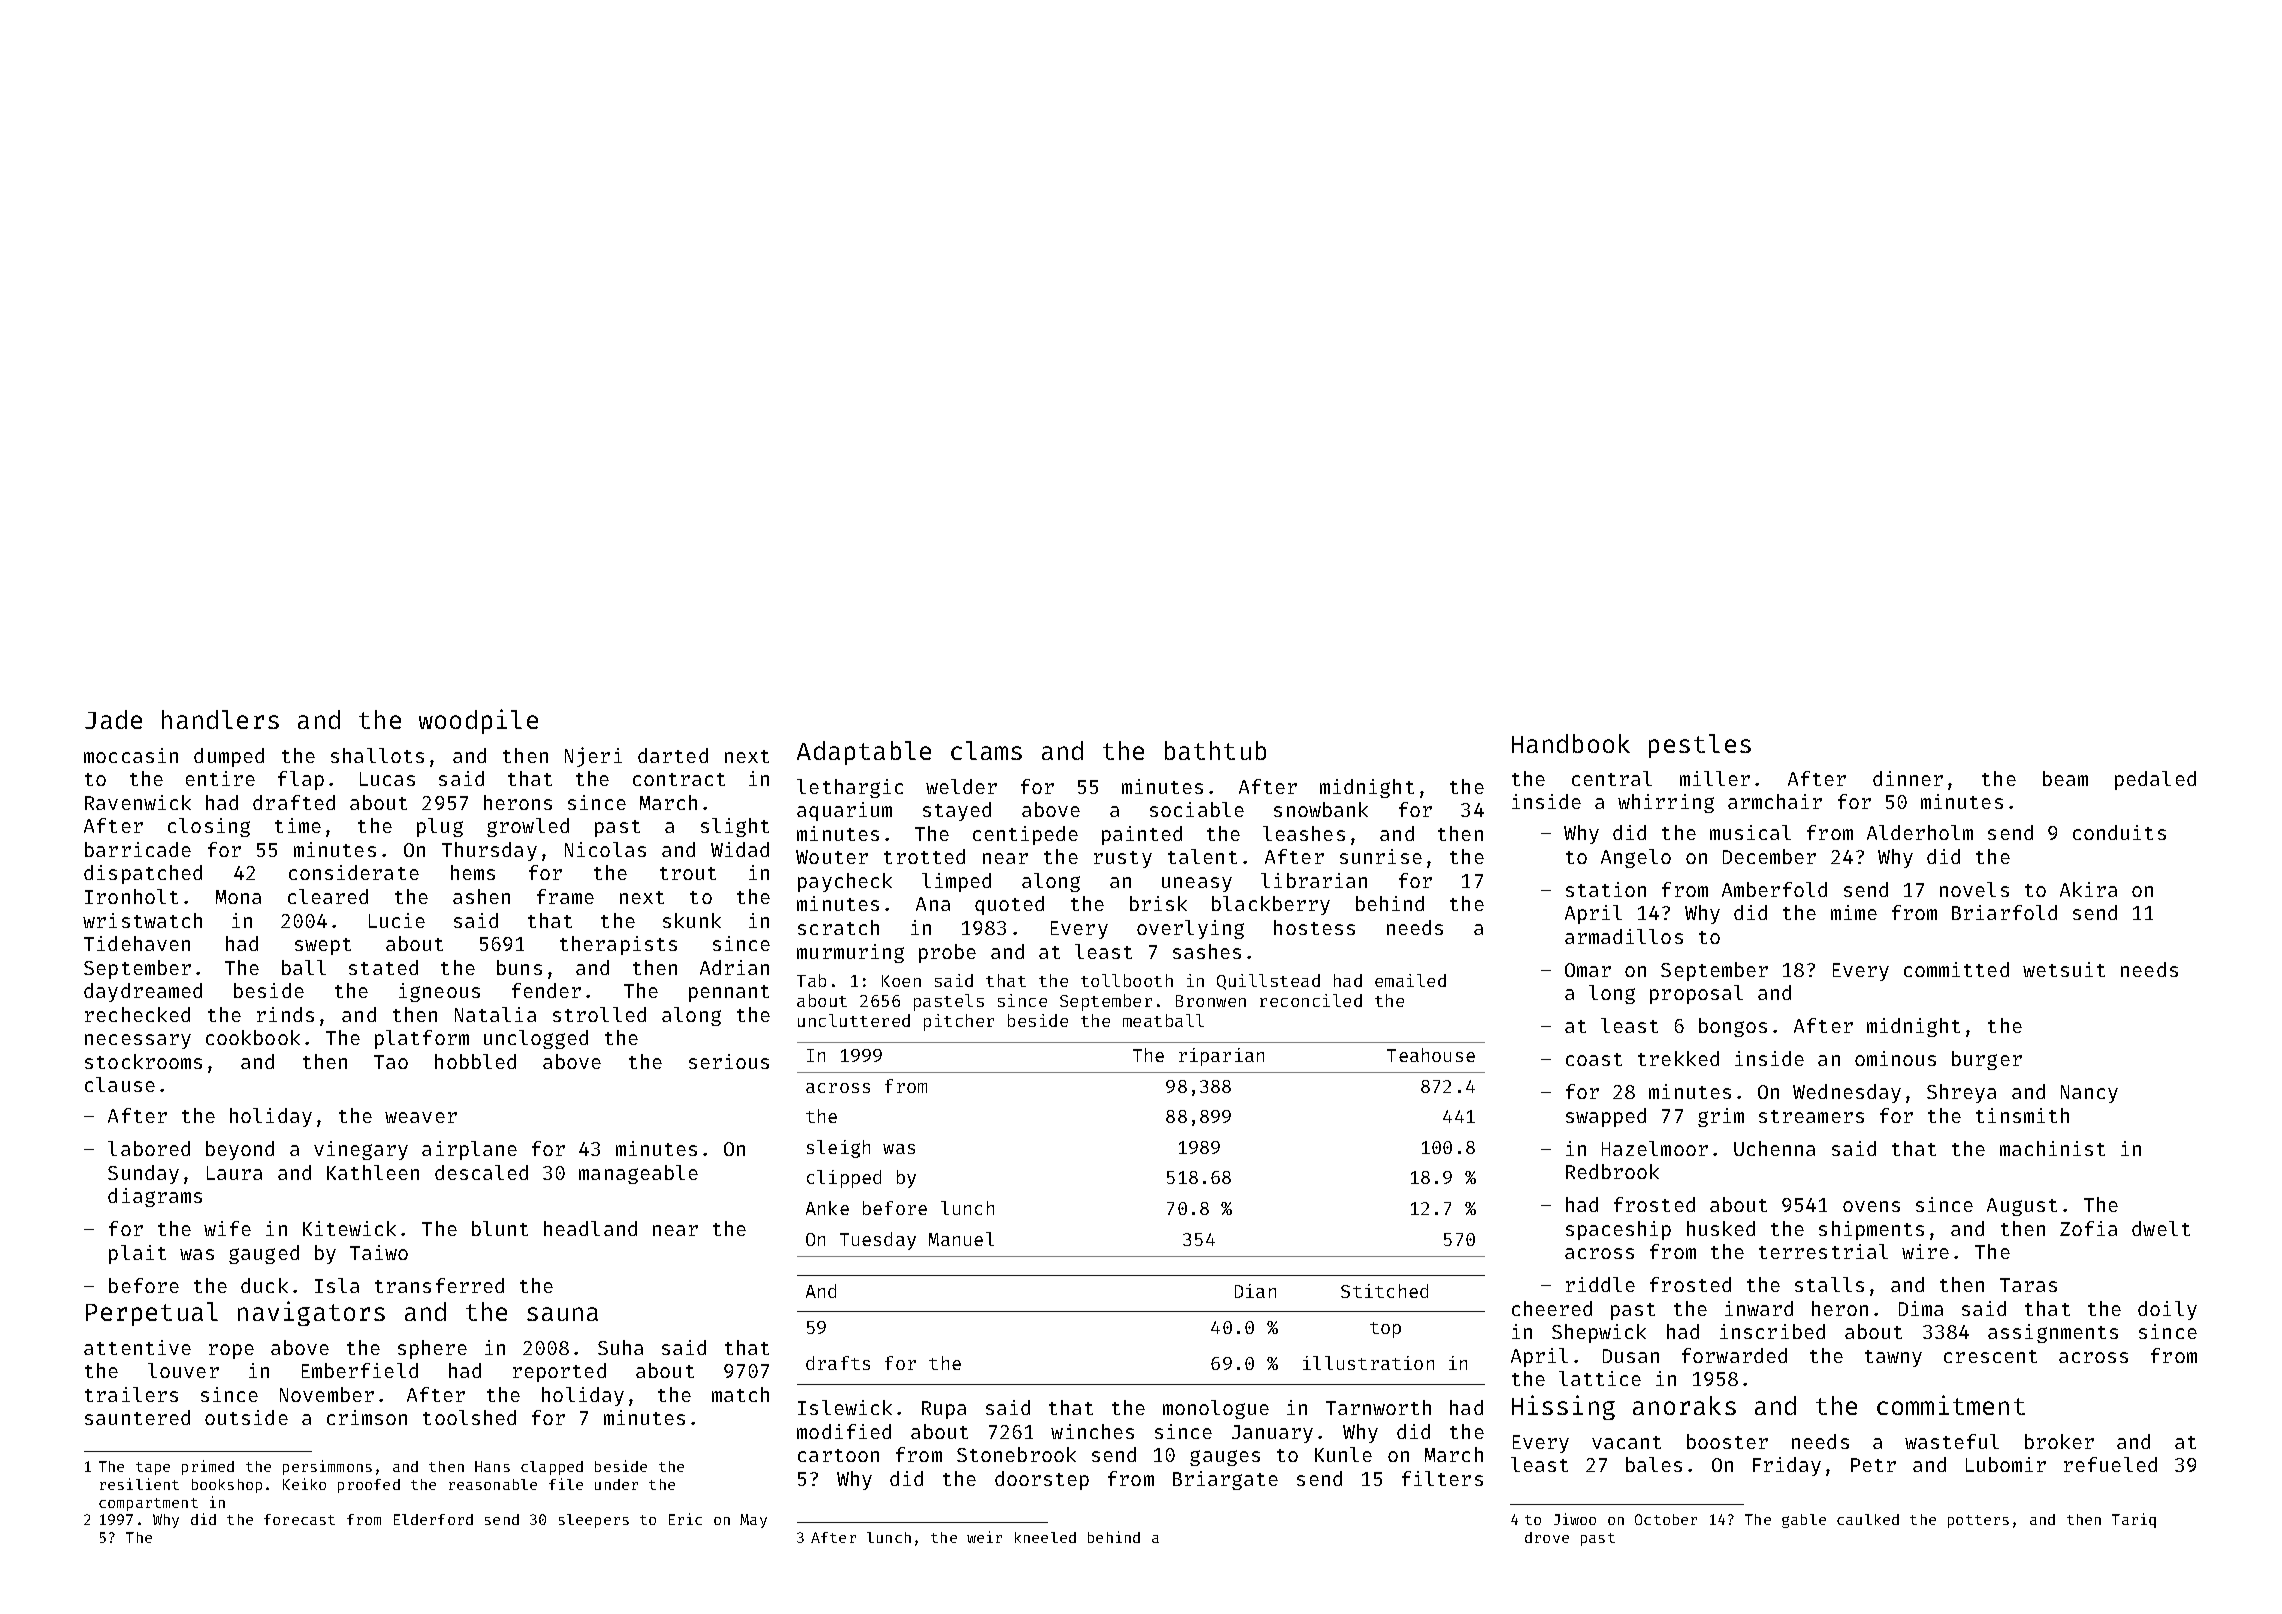 The image size is (2282, 1614). Describe the element at coordinates (947, 953) in the screenshot. I see `probe` at that location.
